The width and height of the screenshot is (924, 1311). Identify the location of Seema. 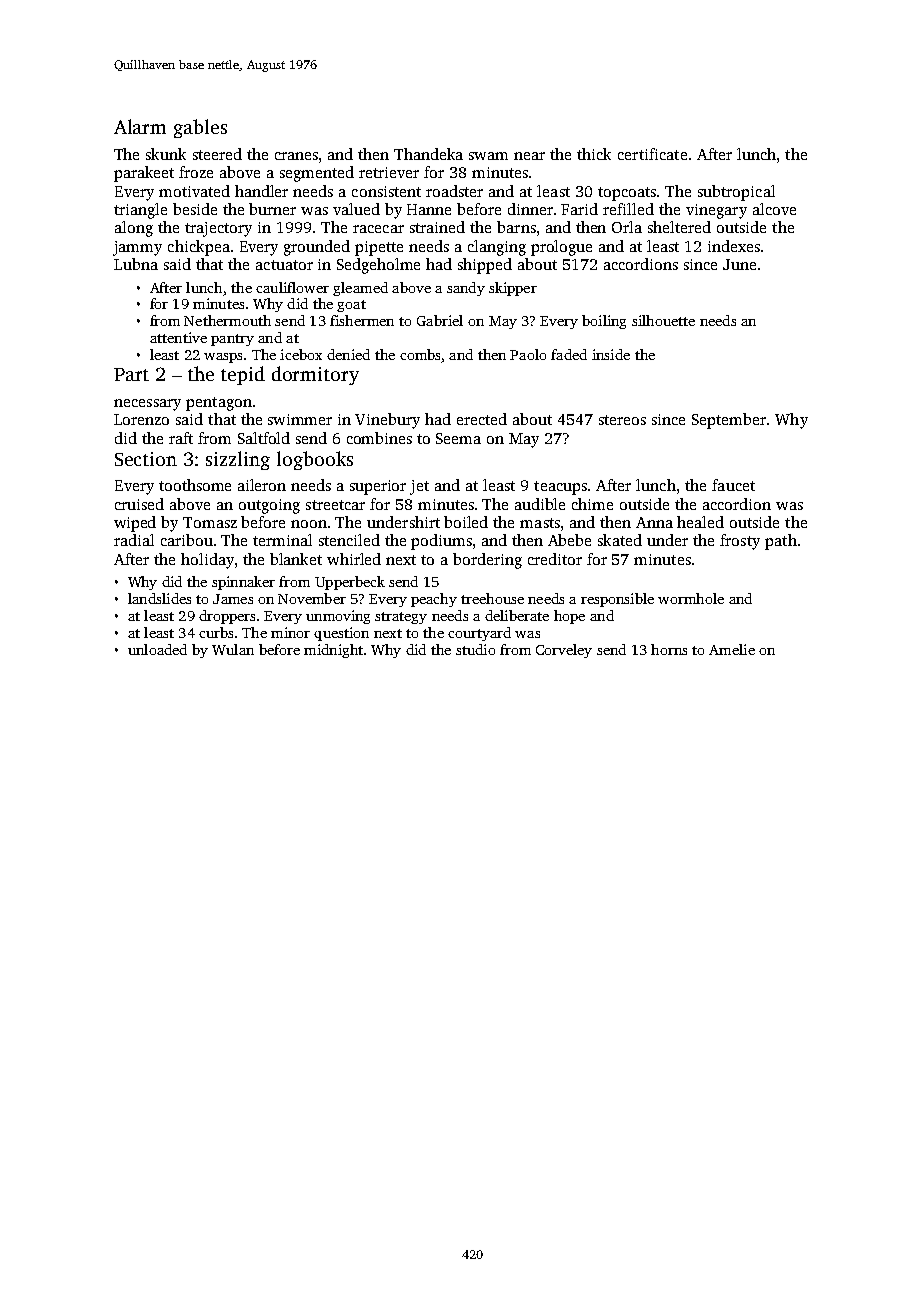
(458, 438).
